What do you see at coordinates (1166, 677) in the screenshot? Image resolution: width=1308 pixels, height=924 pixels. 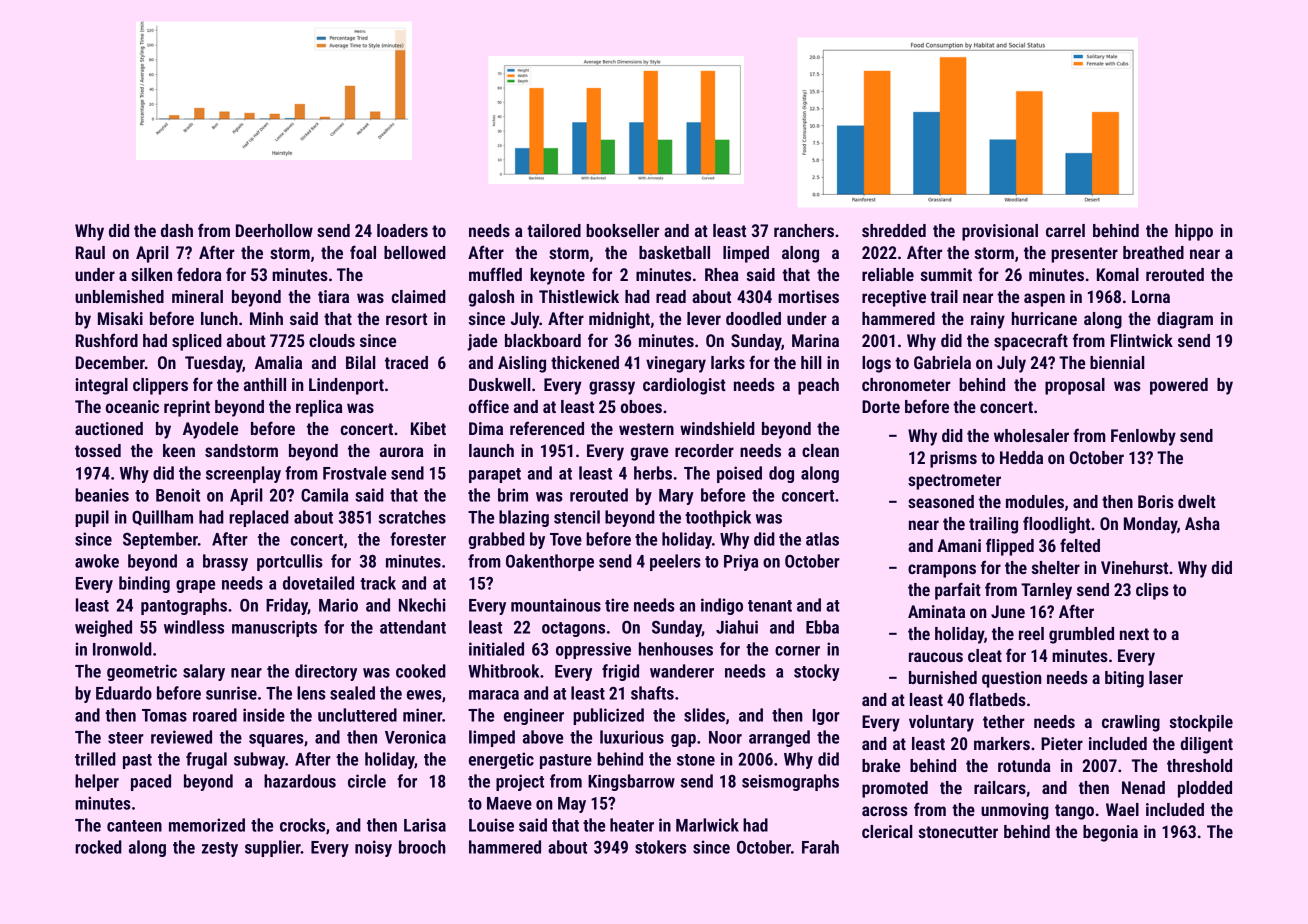 I see `laser` at bounding box center [1166, 677].
